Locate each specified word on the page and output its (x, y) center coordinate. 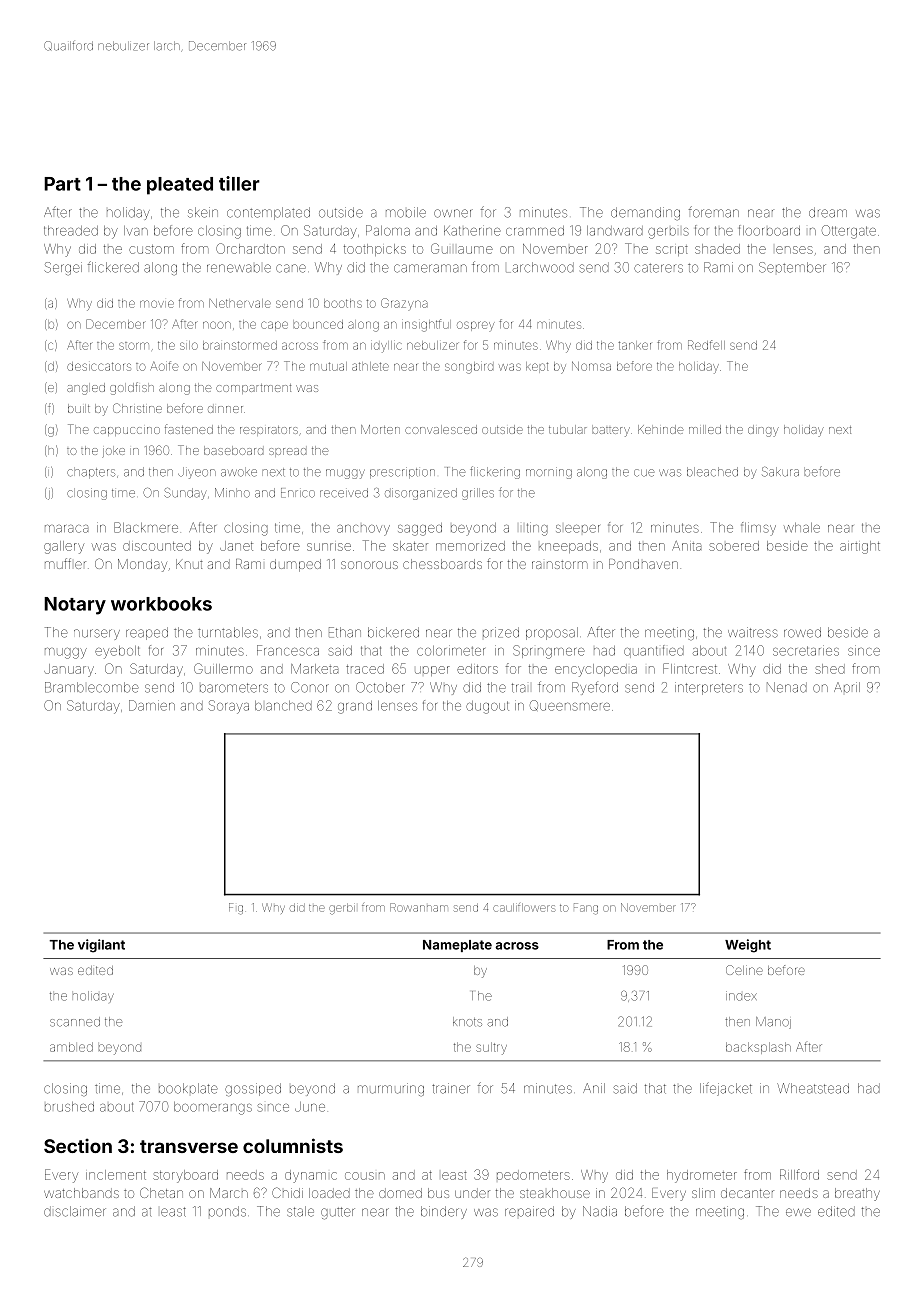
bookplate (188, 1088)
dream (828, 212)
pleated (180, 186)
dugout (487, 707)
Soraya (228, 707)
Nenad (787, 687)
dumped (295, 565)
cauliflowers (524, 907)
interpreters (709, 688)
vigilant (101, 946)
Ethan (345, 632)
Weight (748, 946)
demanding (645, 213)
